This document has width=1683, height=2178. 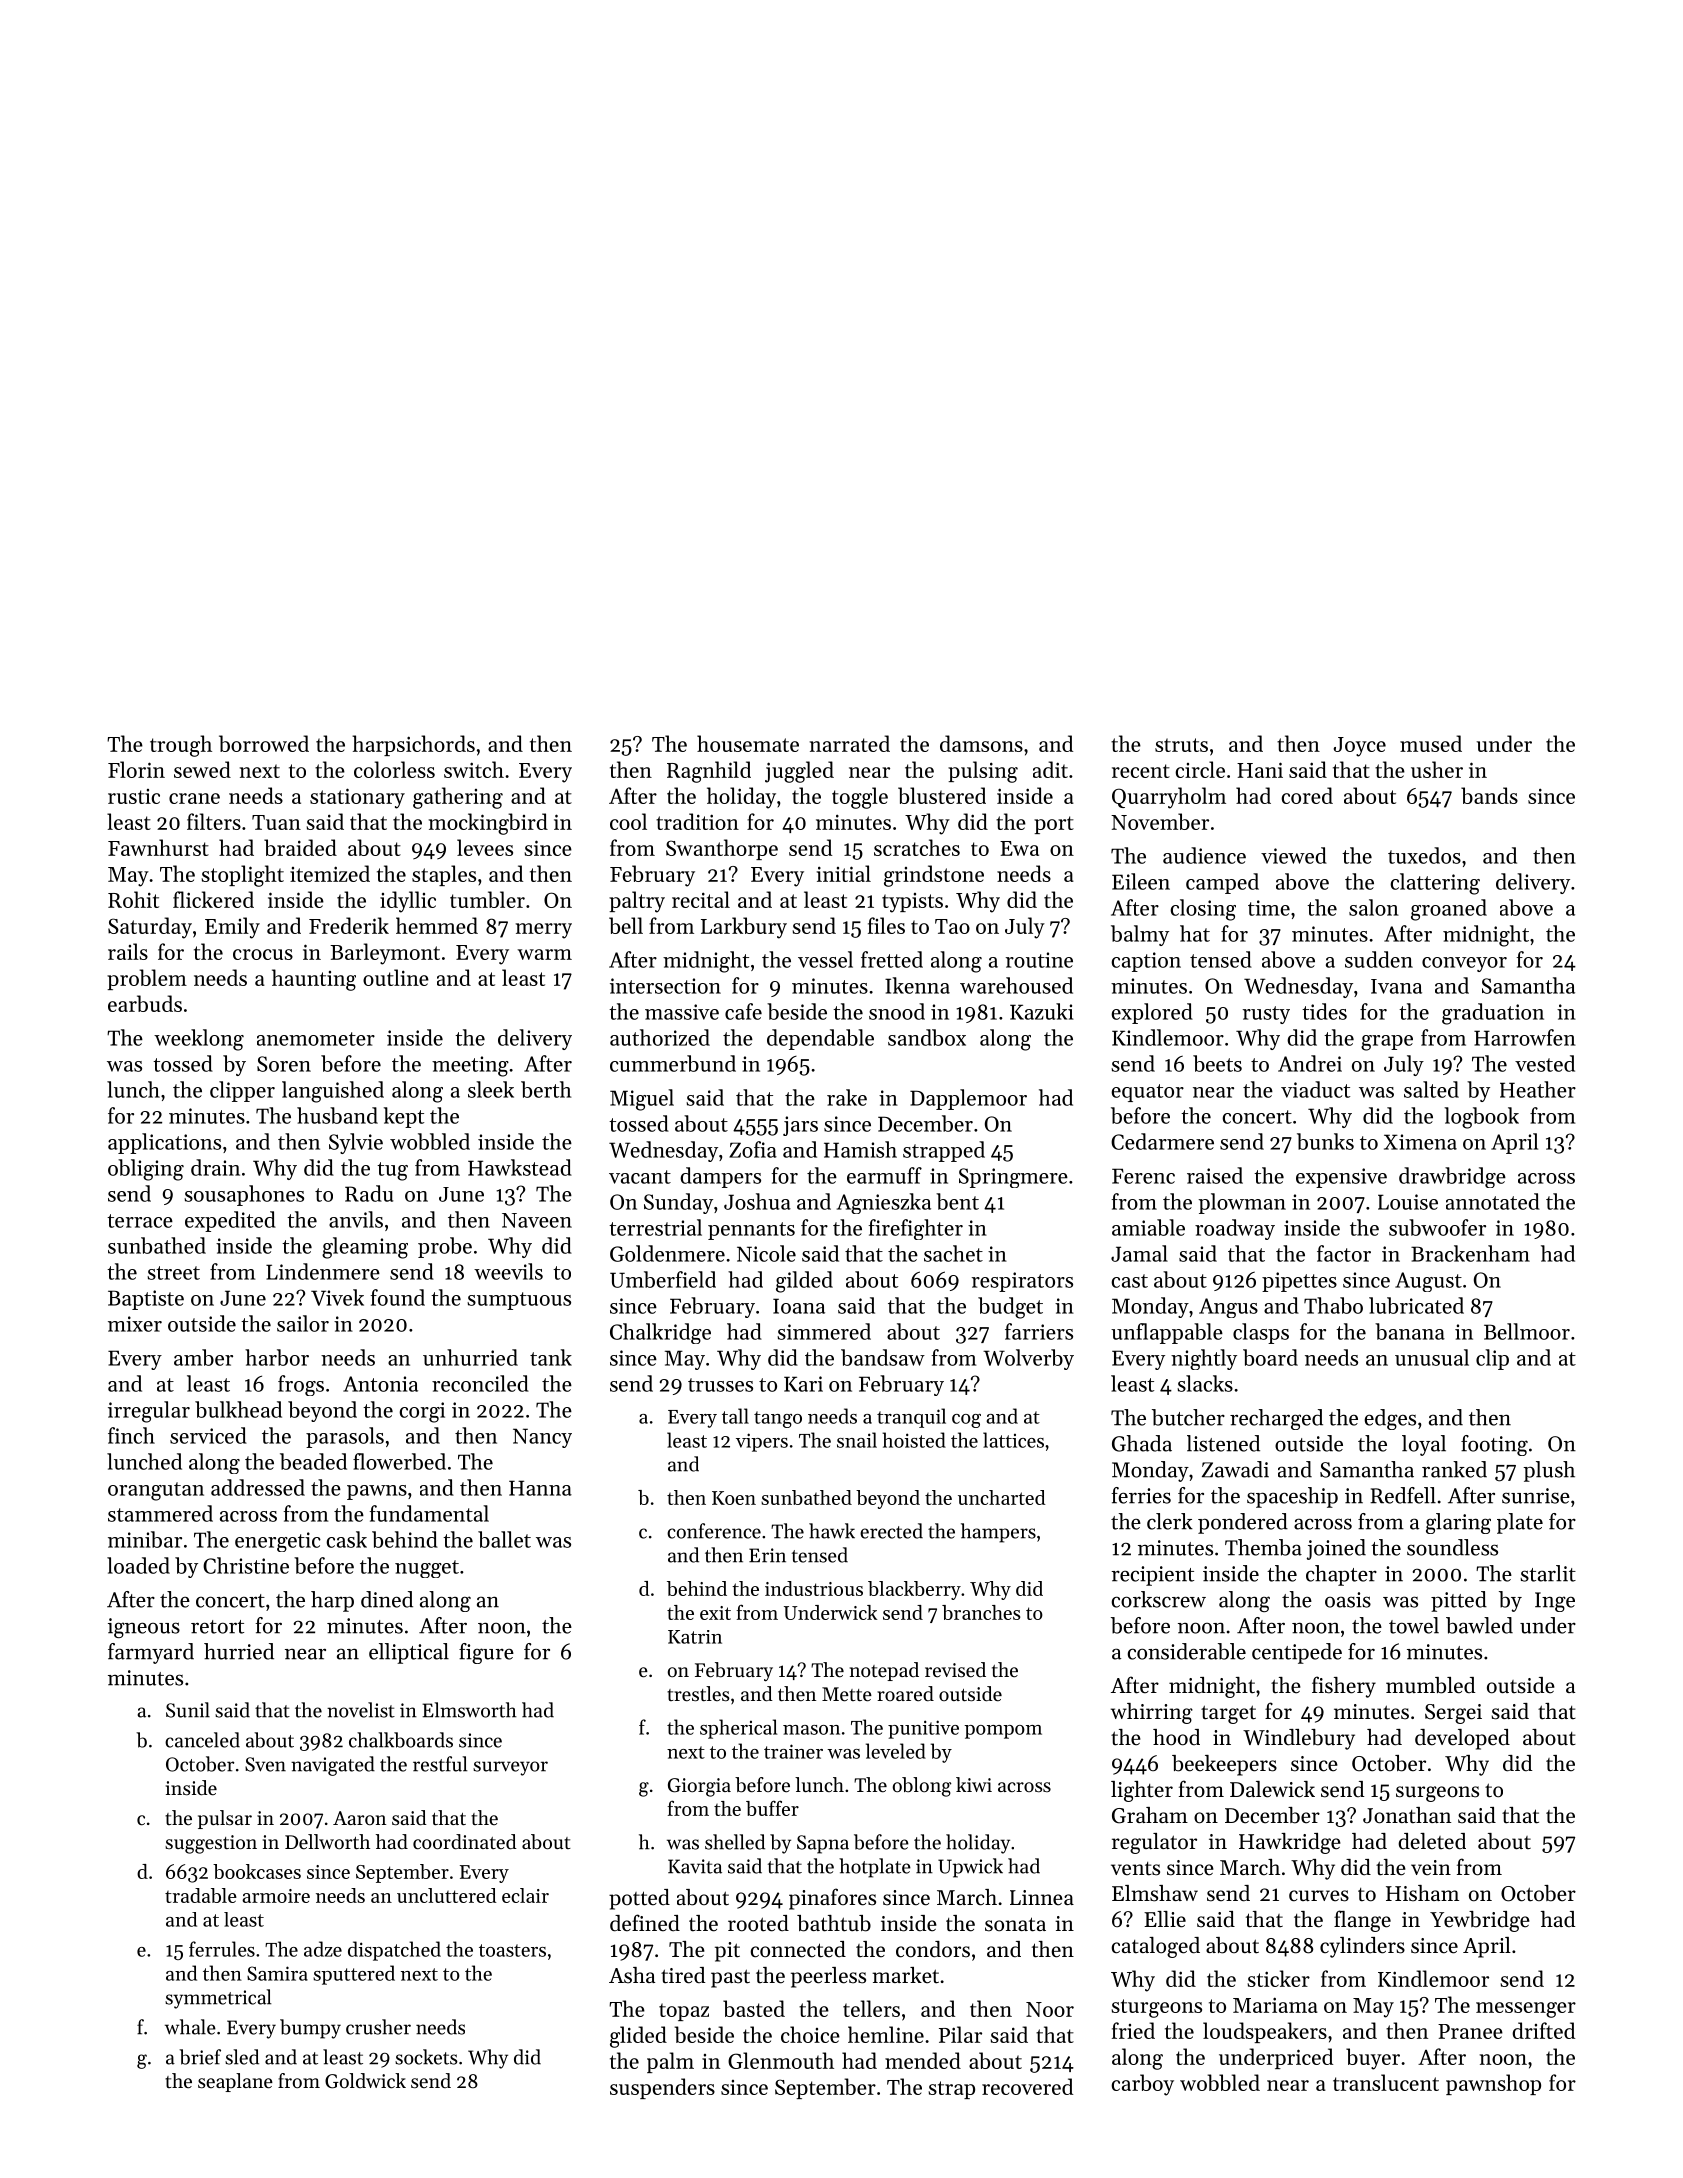 I want to click on beekeepers, so click(x=1224, y=1765).
